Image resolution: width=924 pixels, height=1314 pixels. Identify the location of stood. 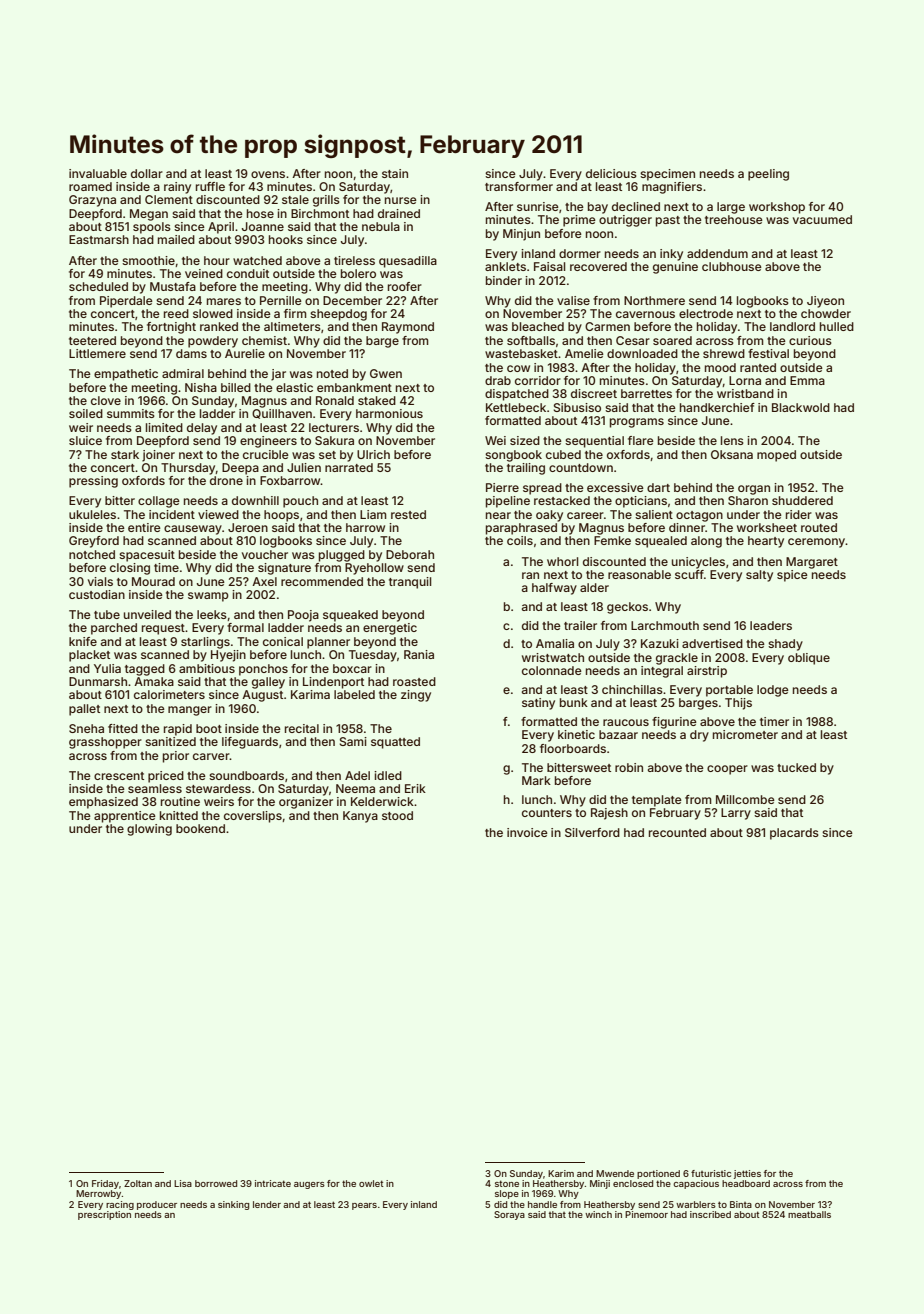
(397, 815).
